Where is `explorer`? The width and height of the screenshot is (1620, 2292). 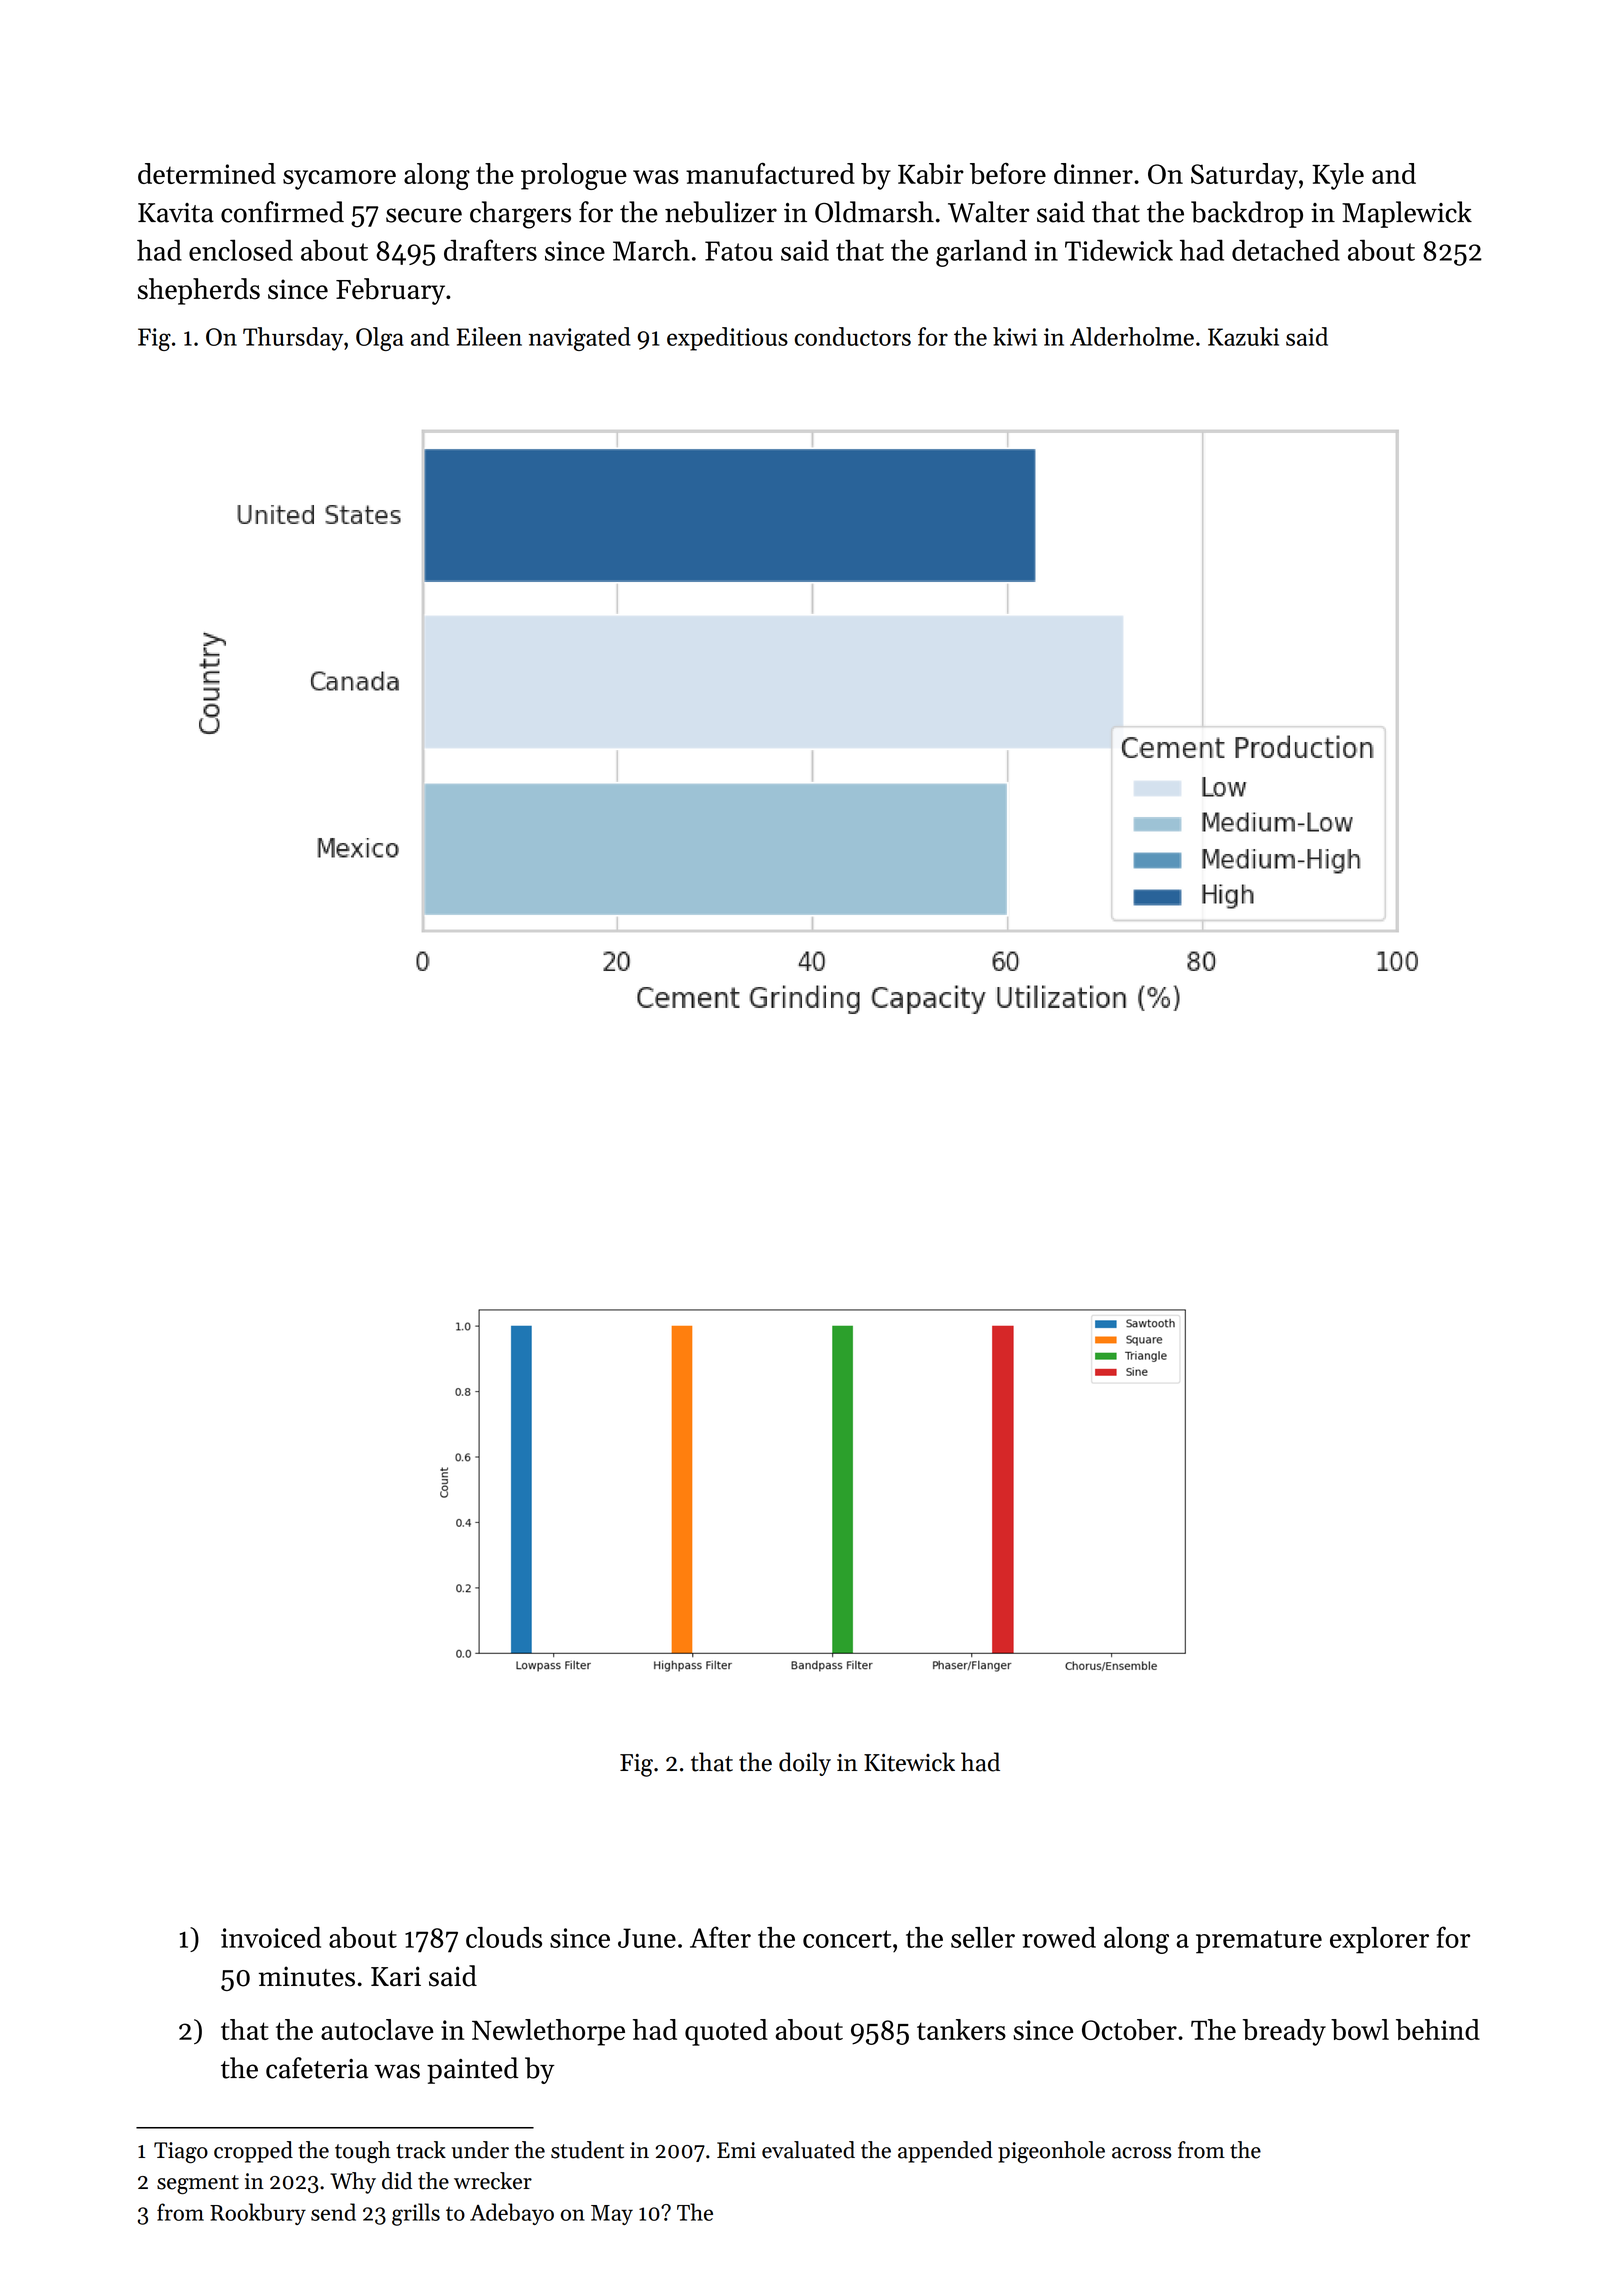
explorer is located at coordinates (1379, 1940).
